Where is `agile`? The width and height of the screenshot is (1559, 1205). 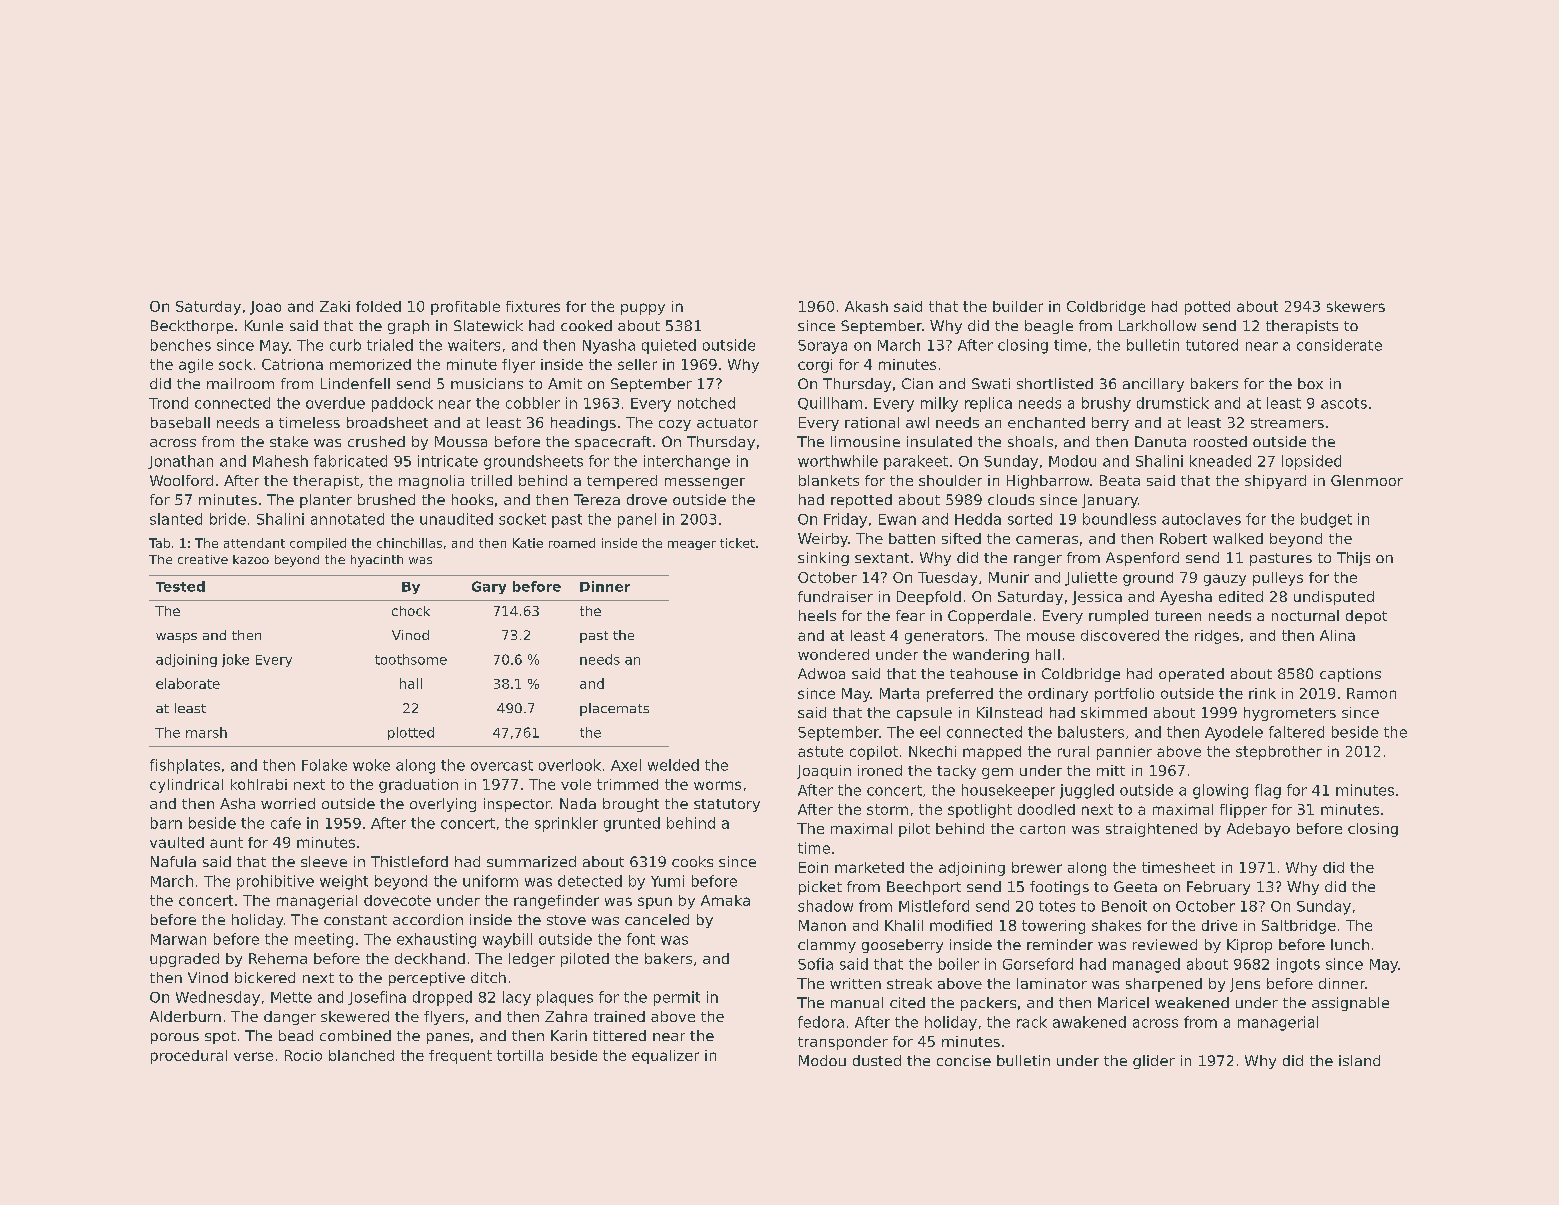 agile is located at coordinates (196, 366).
